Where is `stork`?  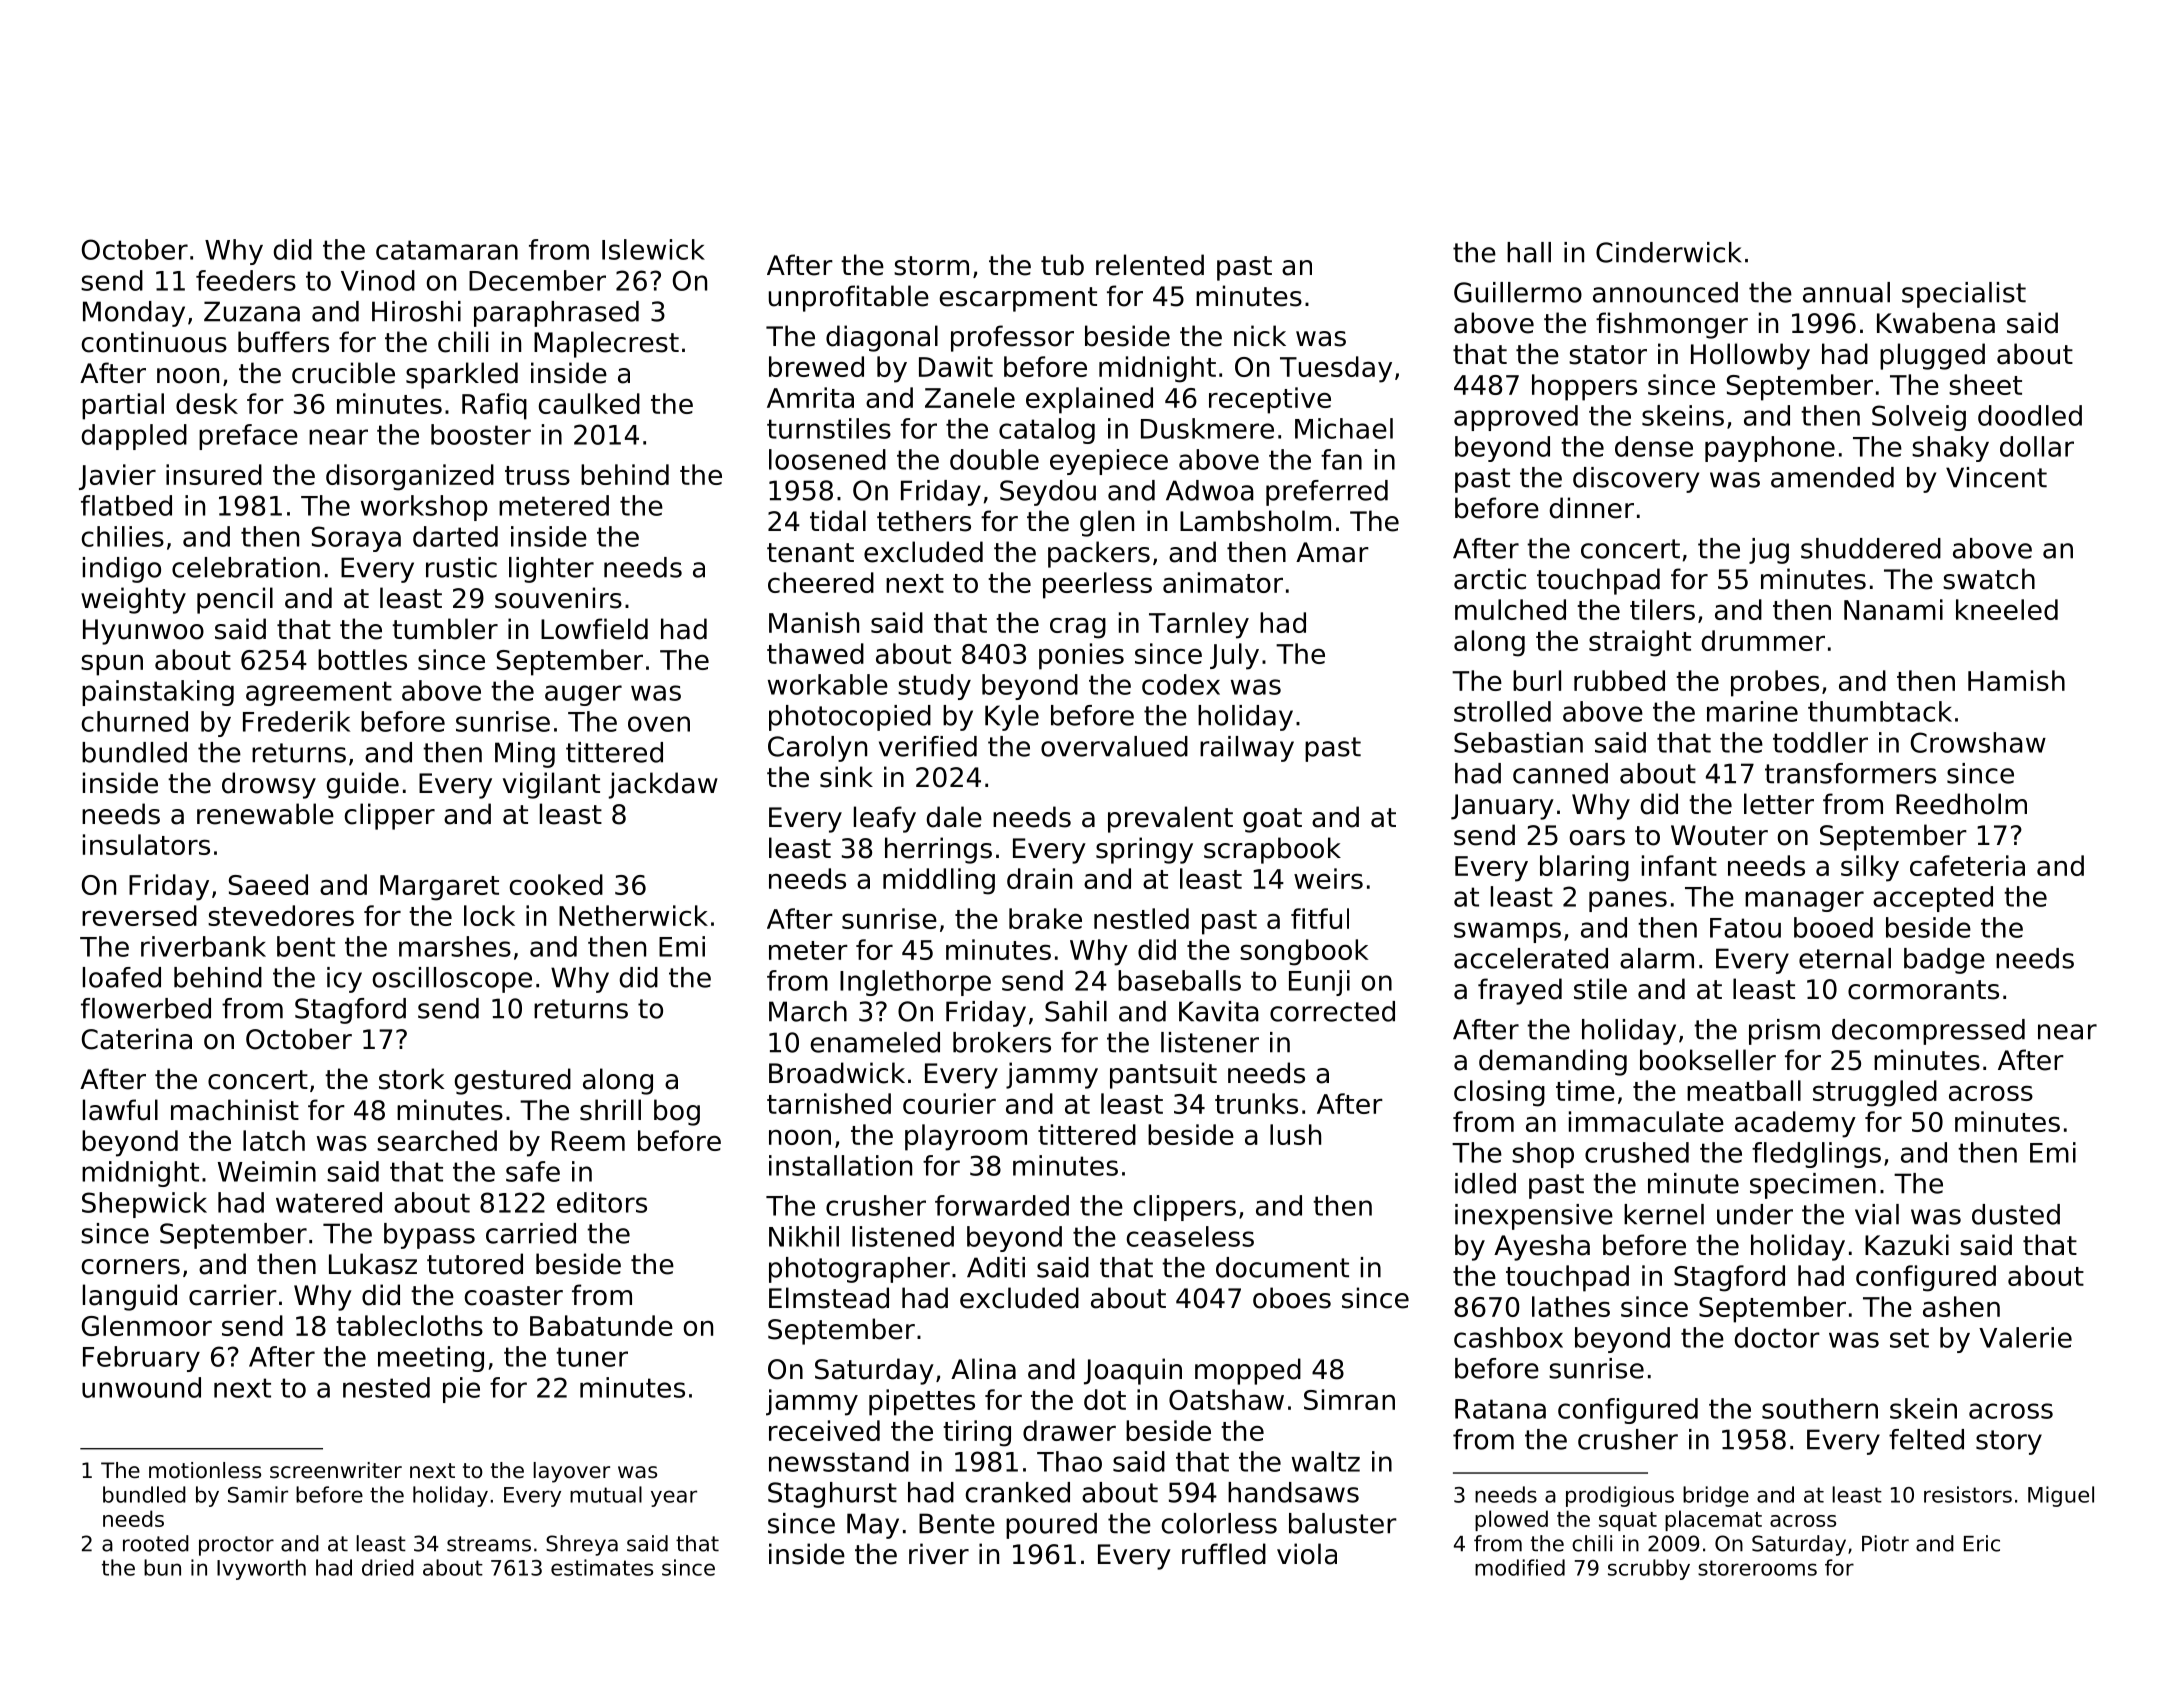 stork is located at coordinates (411, 1079).
